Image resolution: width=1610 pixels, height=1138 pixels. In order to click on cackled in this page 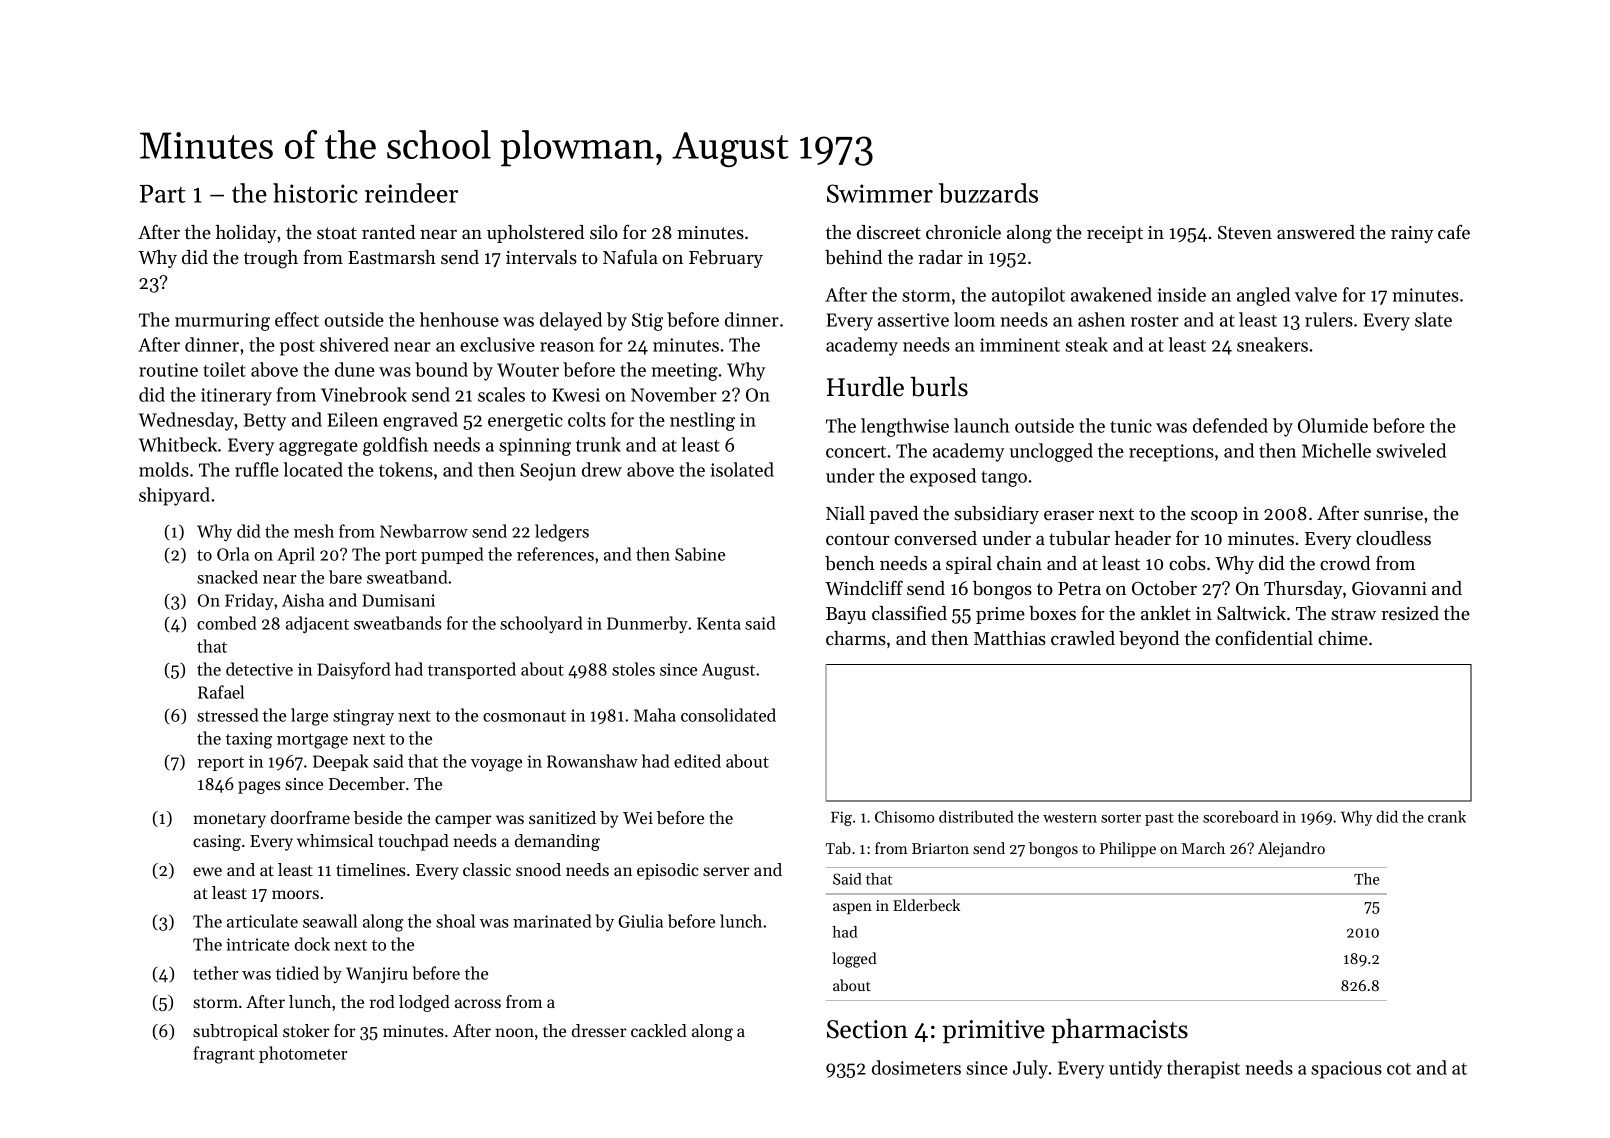, I will do `click(659, 1030)`.
